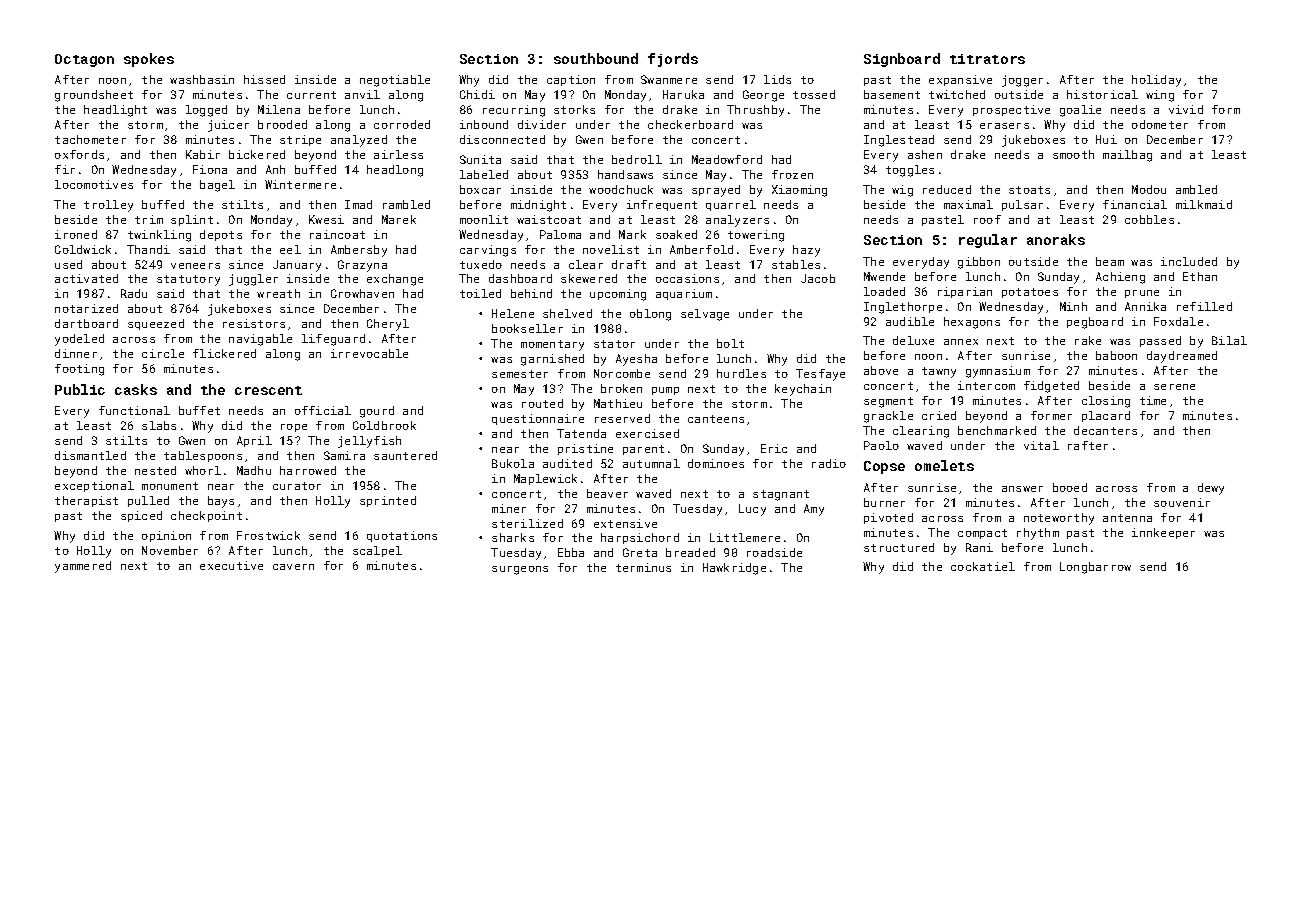 This document has height=924, width=1308. I want to click on airless, so click(398, 154).
